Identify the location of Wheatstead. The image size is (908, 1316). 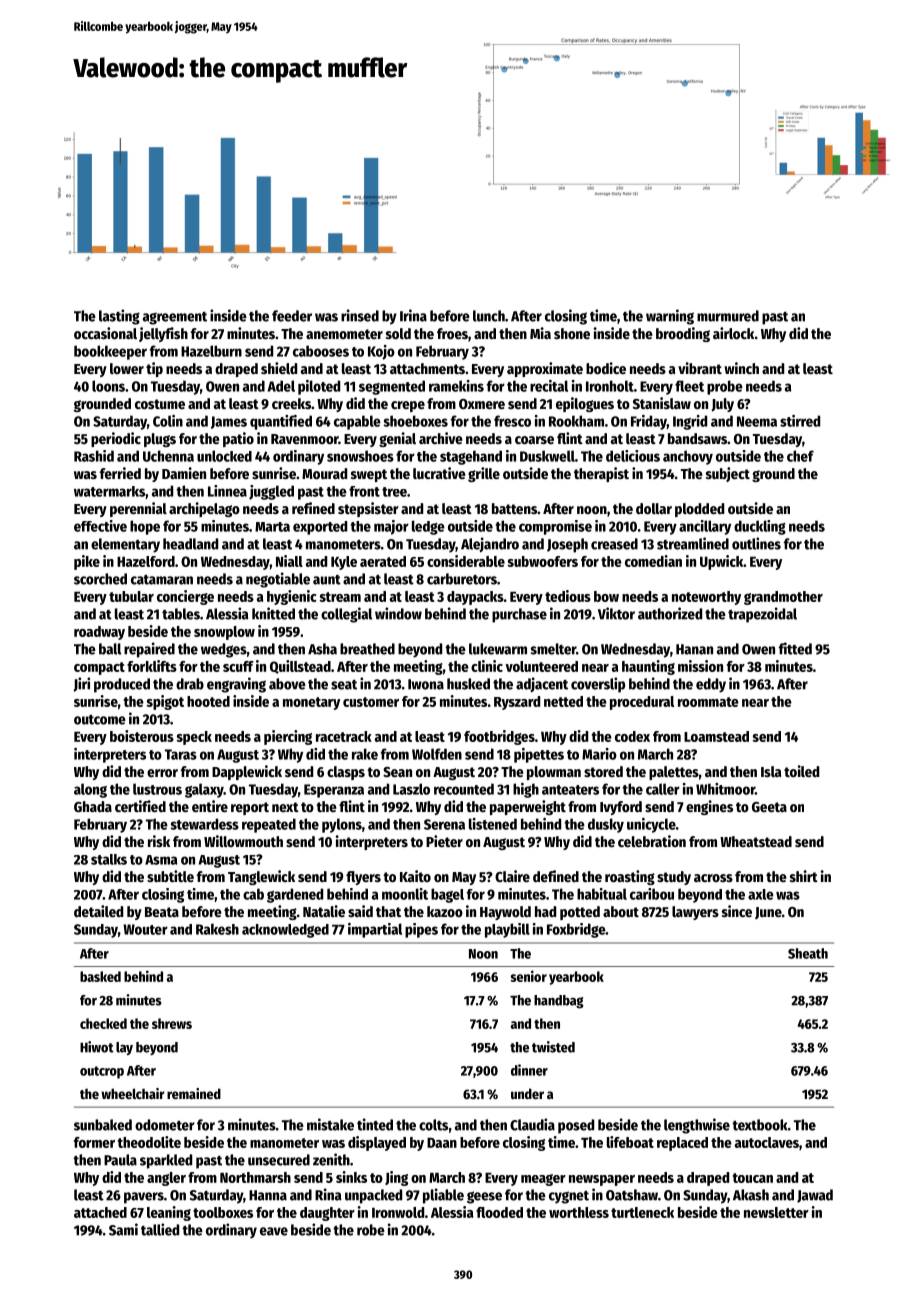
(756, 841).
